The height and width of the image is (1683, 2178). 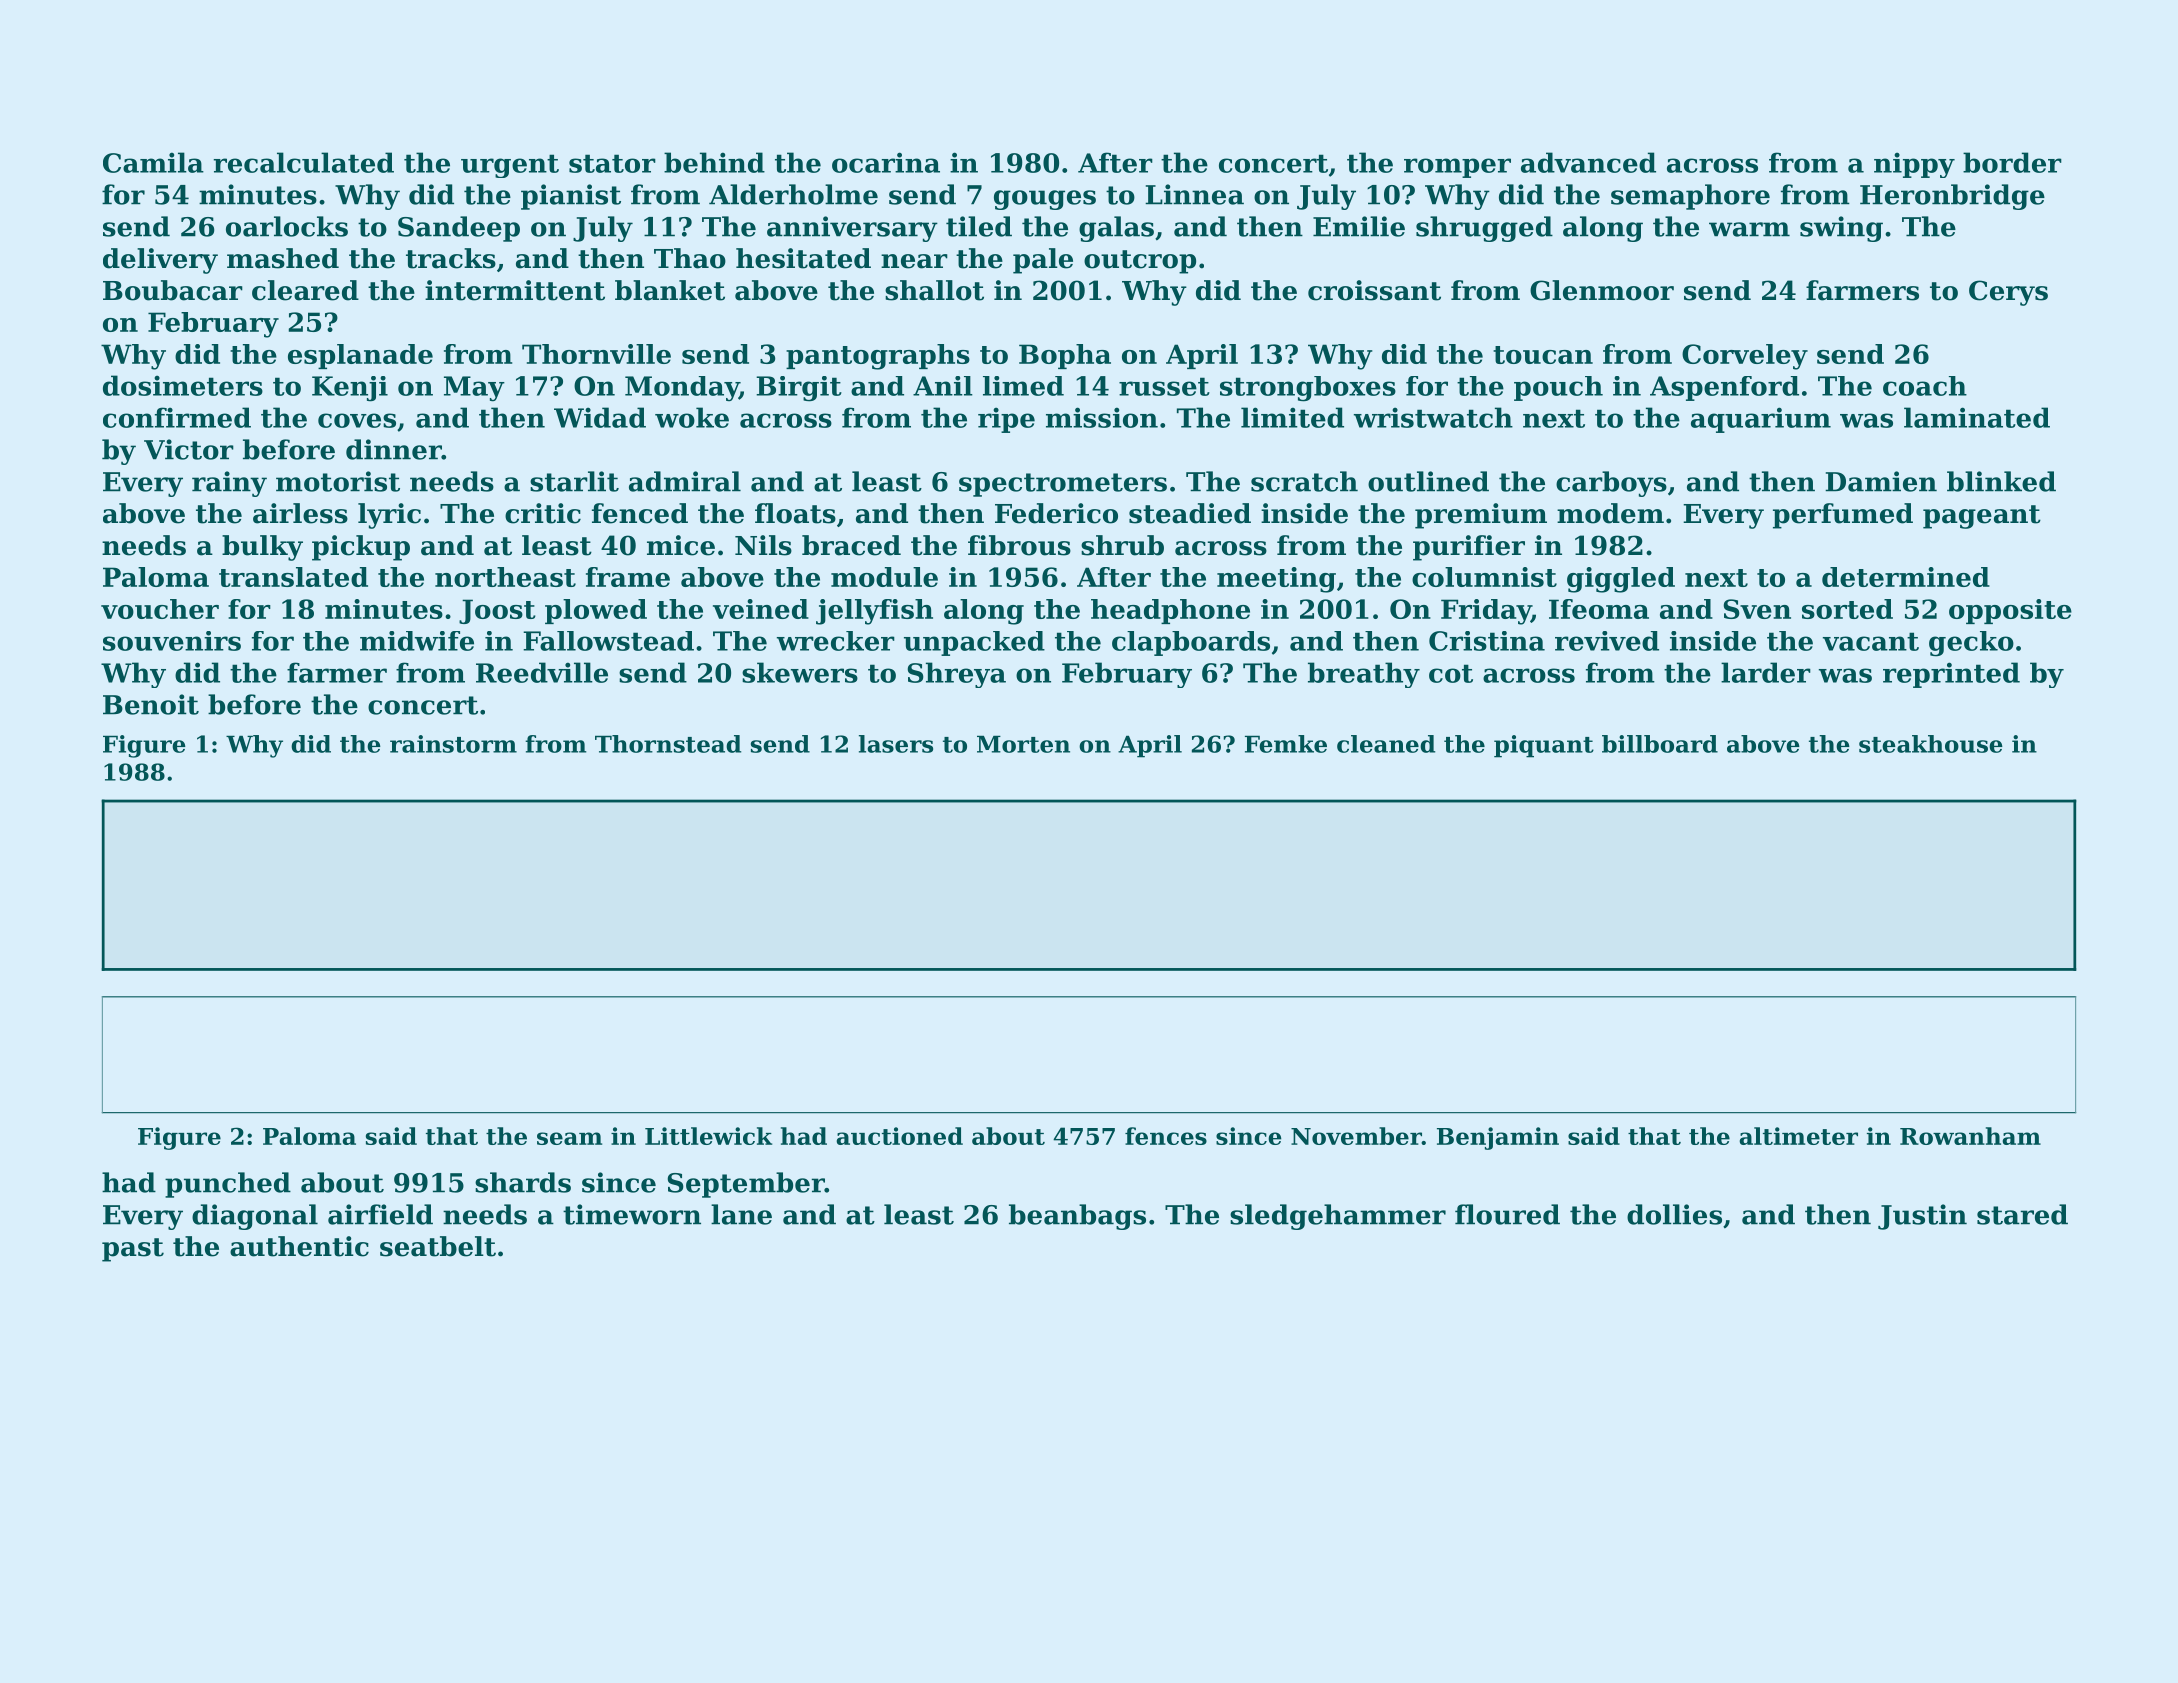 I want to click on urgent, so click(x=510, y=166).
